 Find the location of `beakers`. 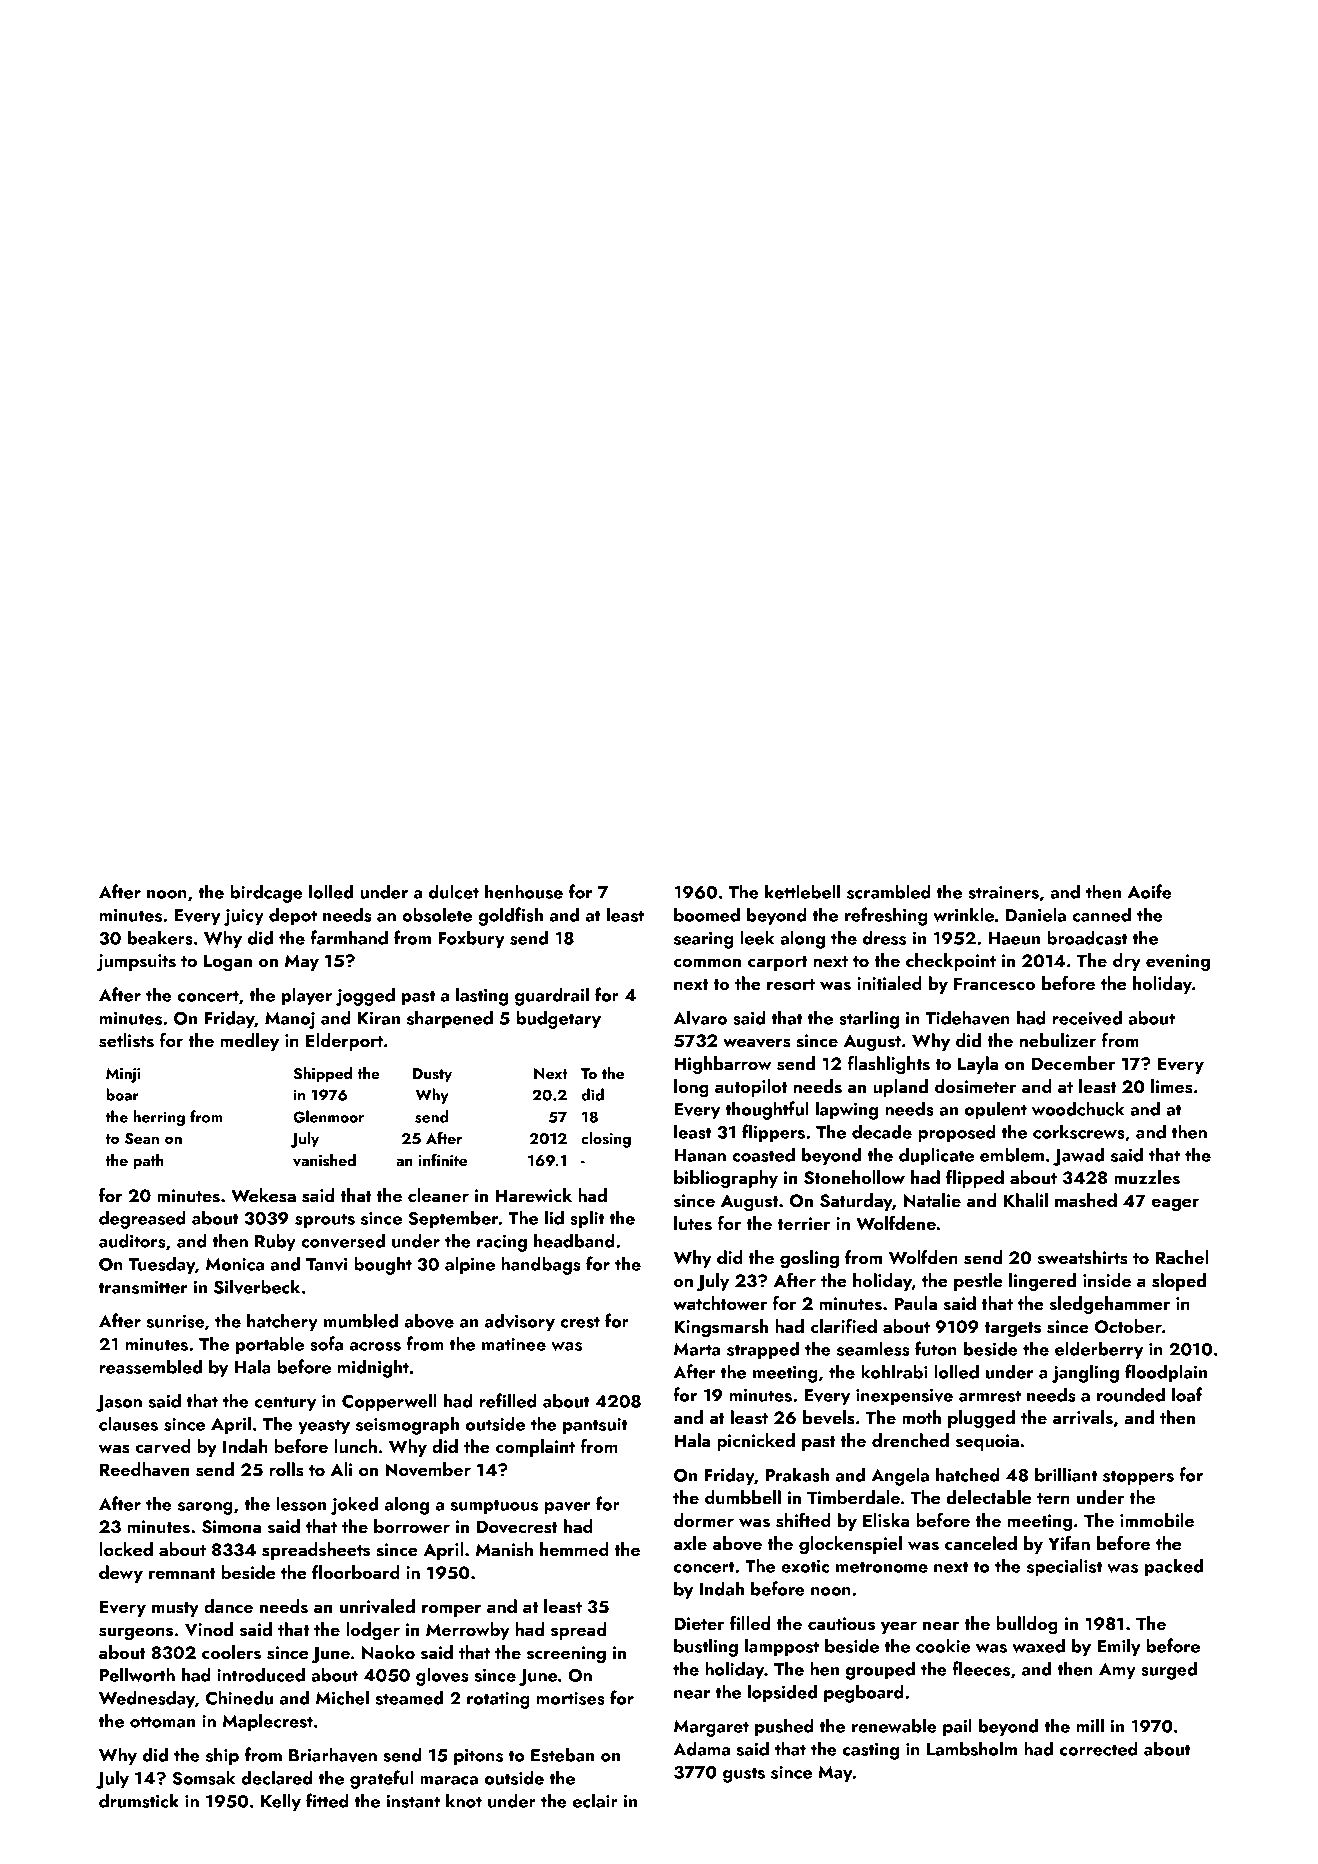

beakers is located at coordinates (160, 937).
